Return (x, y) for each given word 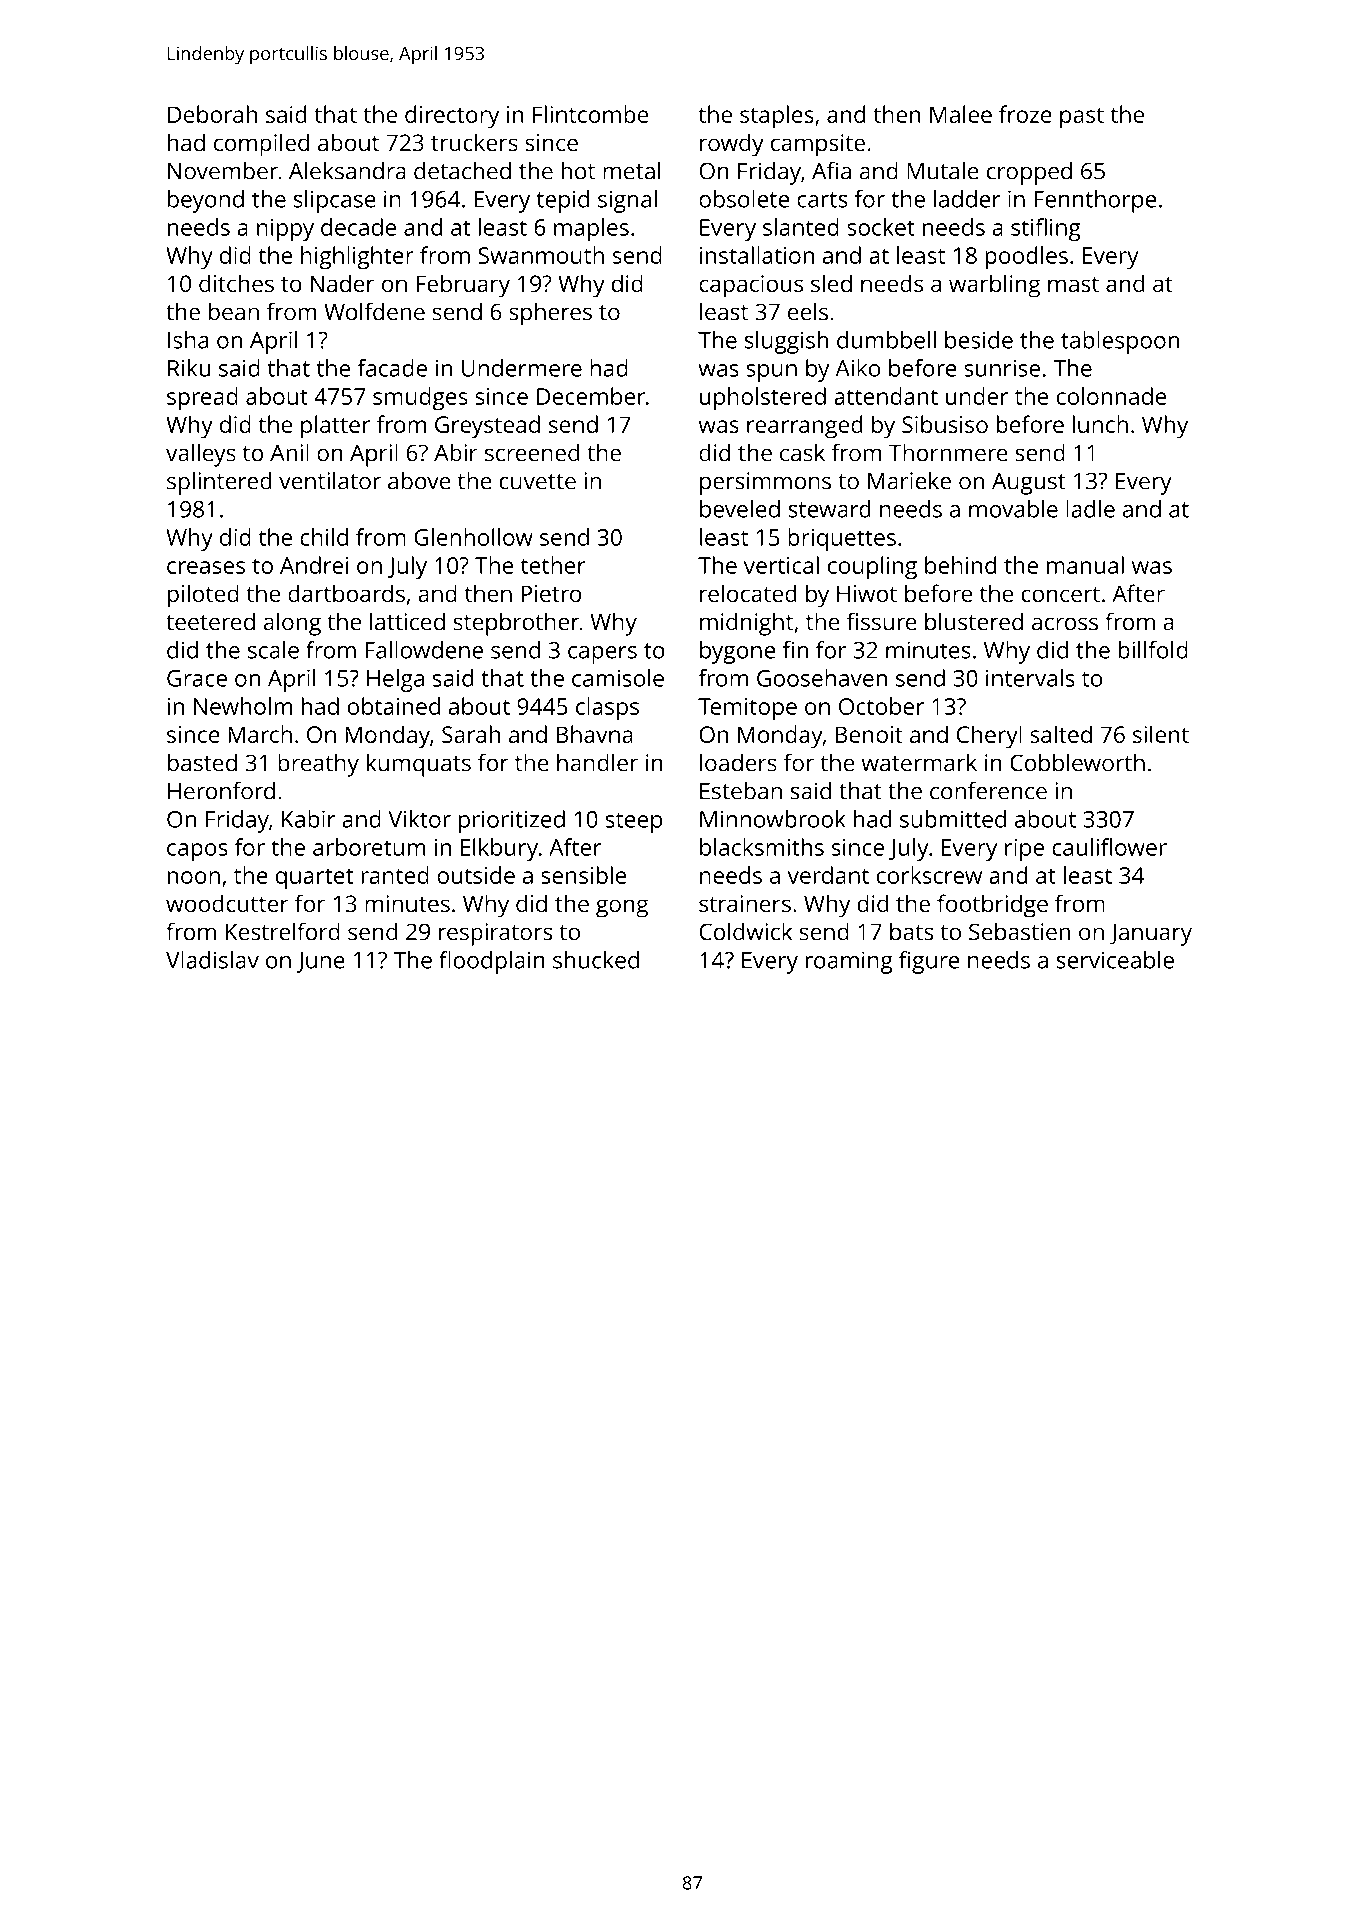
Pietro (551, 593)
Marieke (909, 481)
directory (452, 117)
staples (777, 117)
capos (197, 852)
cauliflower (1109, 847)
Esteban (741, 791)
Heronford (221, 791)
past (1082, 118)
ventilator (330, 481)
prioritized (512, 821)
